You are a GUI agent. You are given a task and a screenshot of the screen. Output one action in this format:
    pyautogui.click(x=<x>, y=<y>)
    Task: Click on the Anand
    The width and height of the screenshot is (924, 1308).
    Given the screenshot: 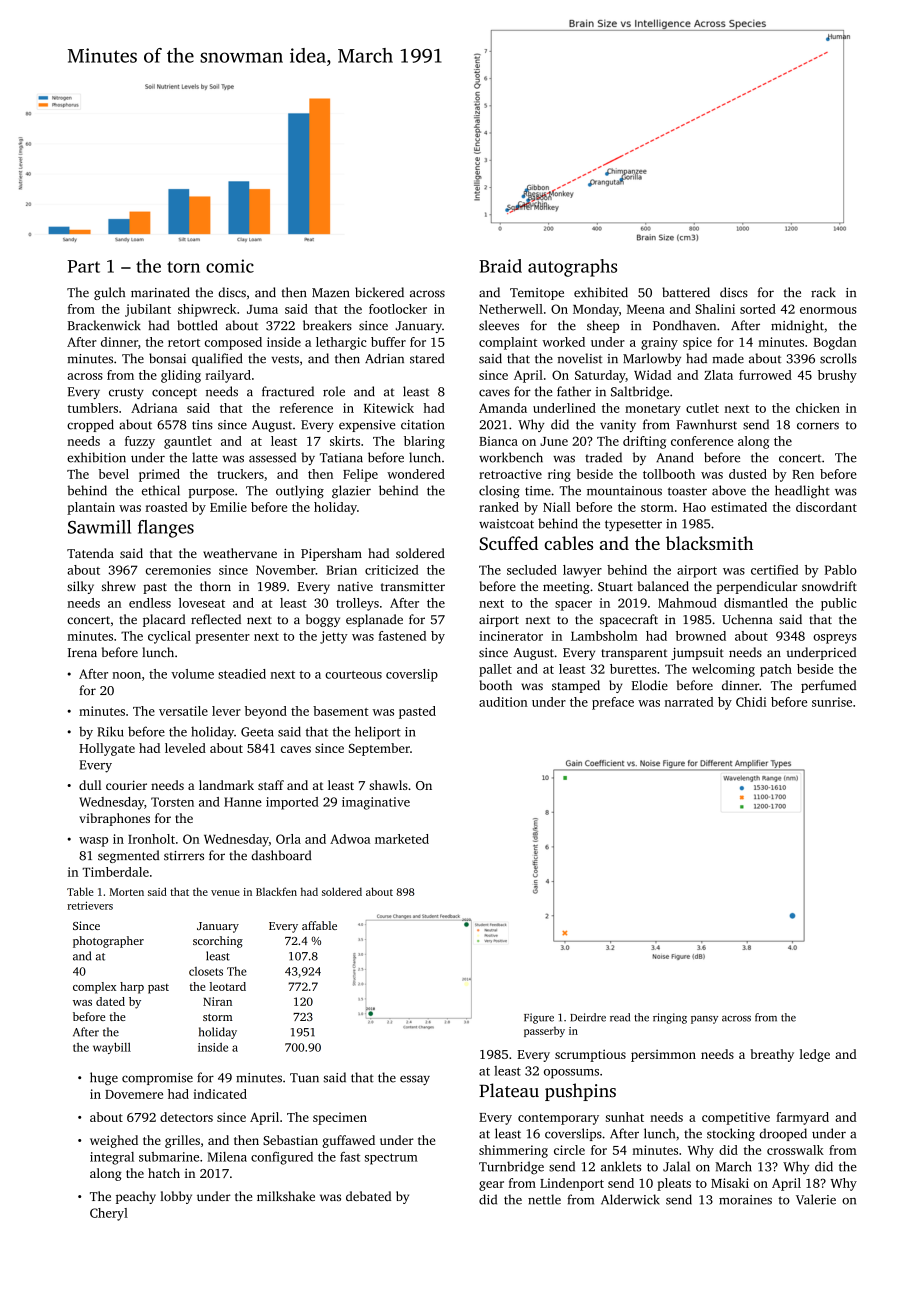 What is the action you would take?
    pyautogui.click(x=675, y=457)
